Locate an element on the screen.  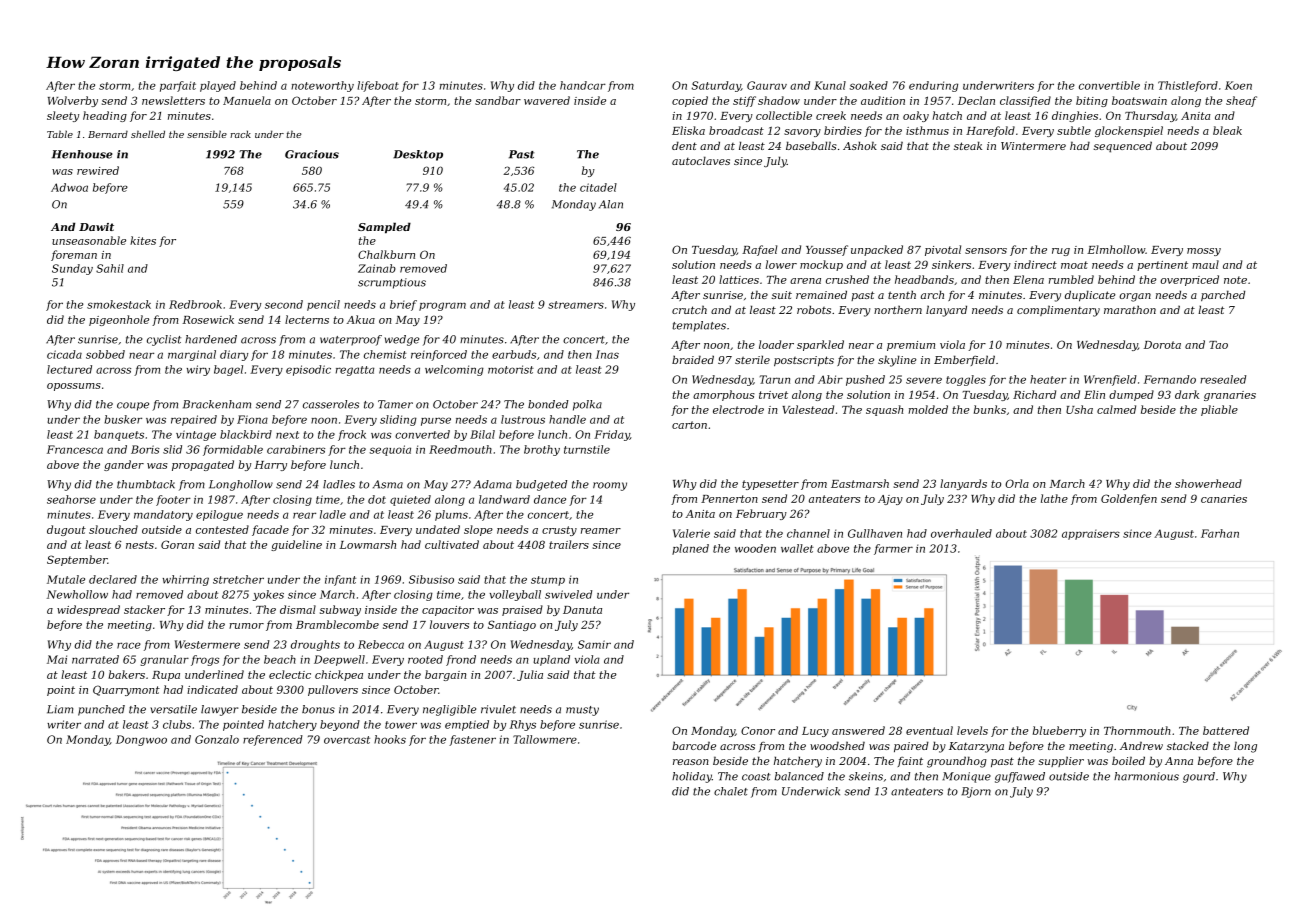
Liam is located at coordinates (60, 709).
